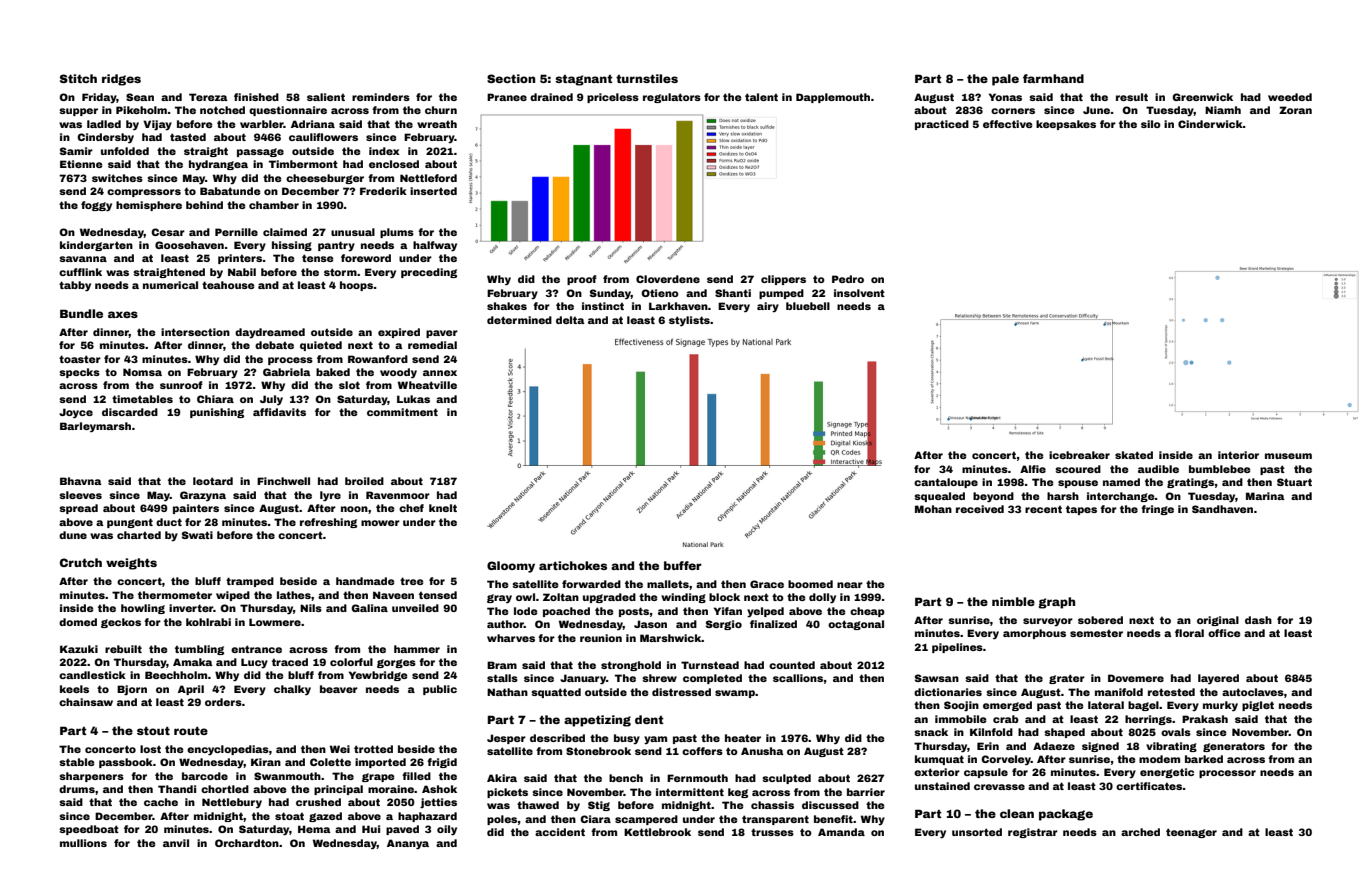 The width and height of the image is (1372, 887). I want to click on Sandhaven, so click(1222, 509).
